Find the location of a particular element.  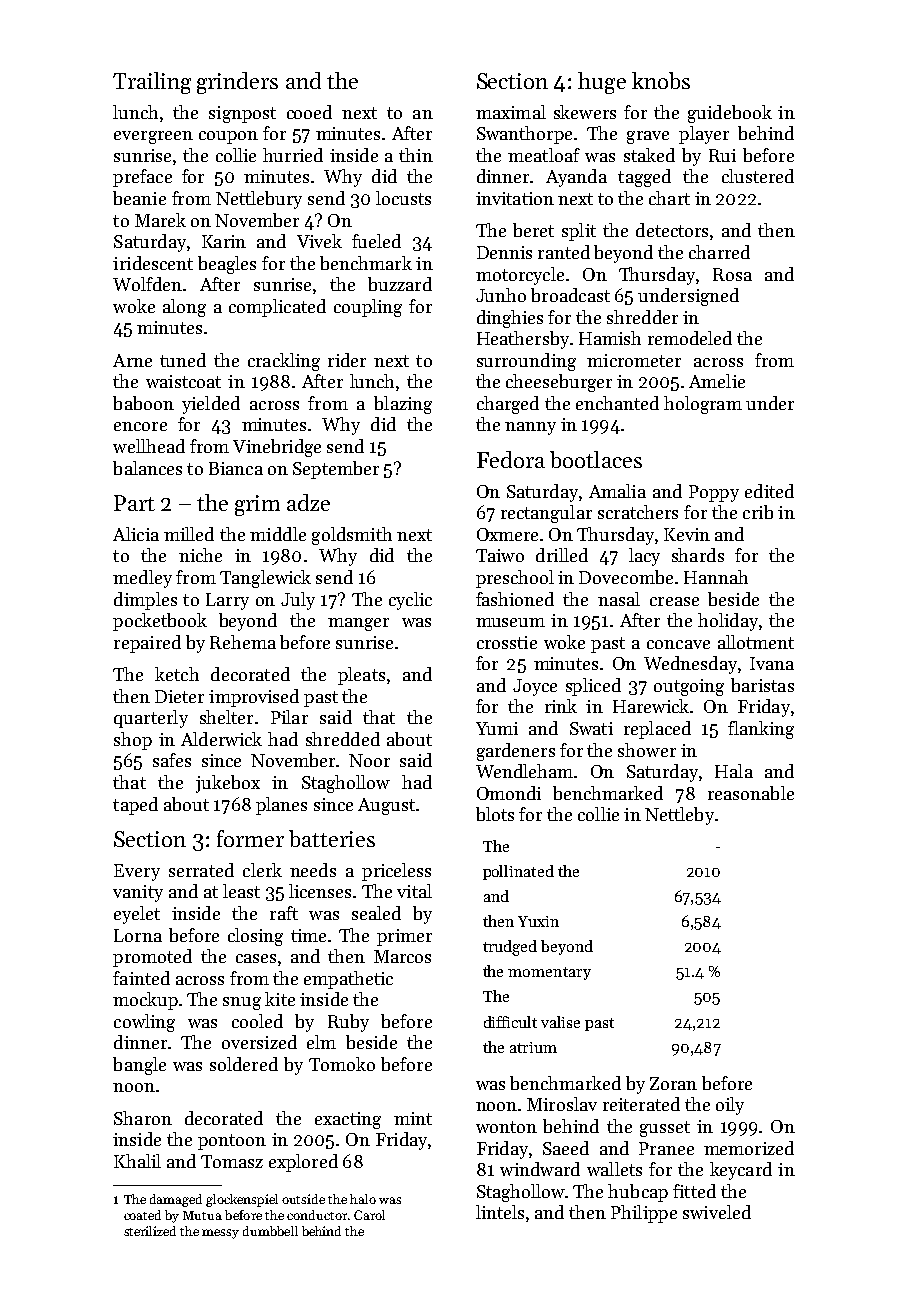

gardeners is located at coordinates (516, 752).
